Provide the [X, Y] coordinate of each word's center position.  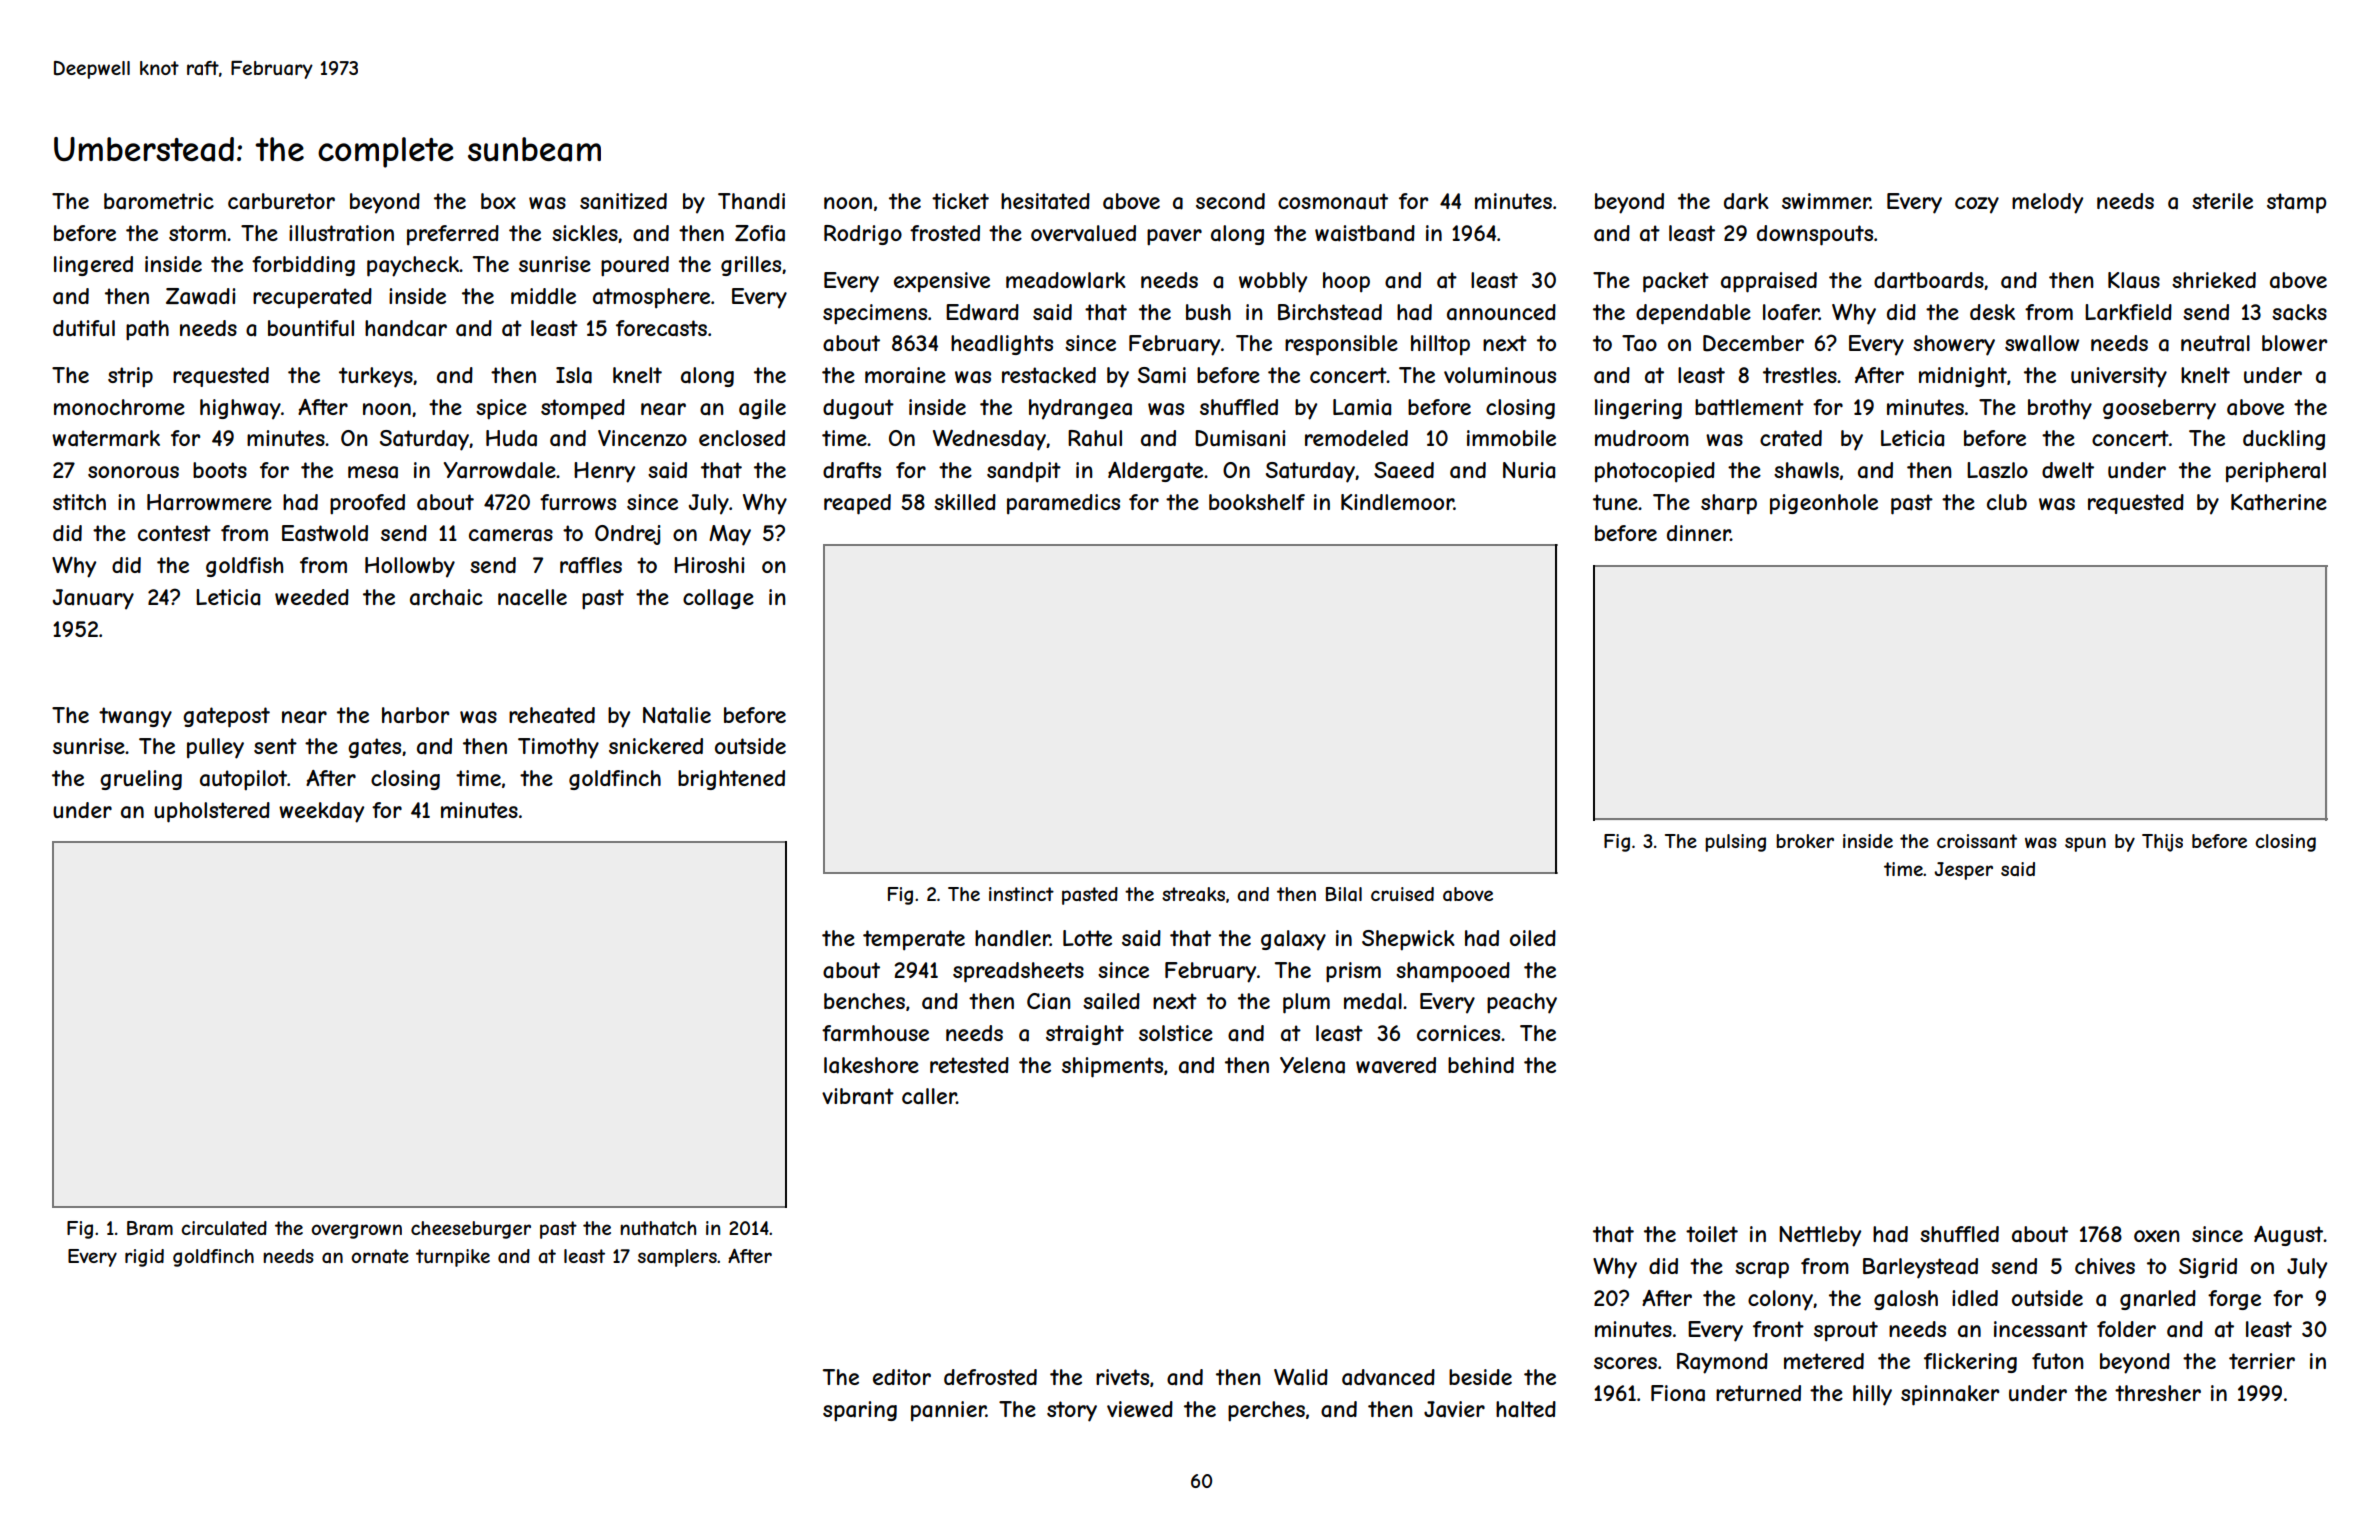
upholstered [212, 812]
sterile [2222, 201]
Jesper [1963, 871]
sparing [860, 1411]
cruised [1402, 894]
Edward [982, 312]
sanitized [623, 201]
